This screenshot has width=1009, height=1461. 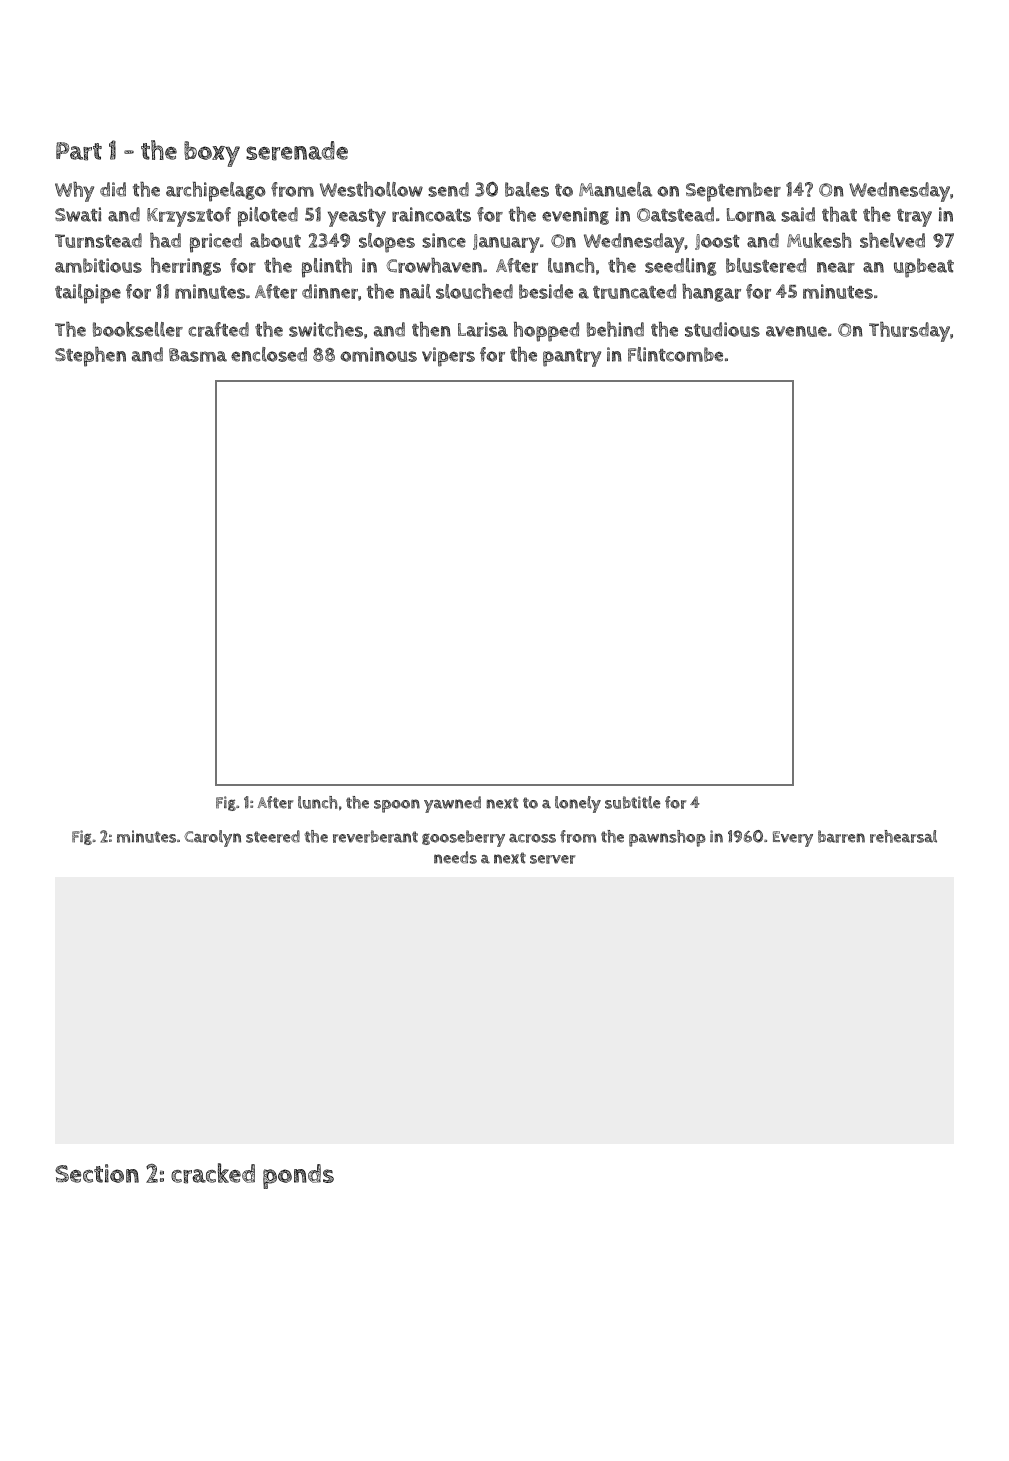 What do you see at coordinates (717, 242) in the screenshot?
I see `Joost` at bounding box center [717, 242].
